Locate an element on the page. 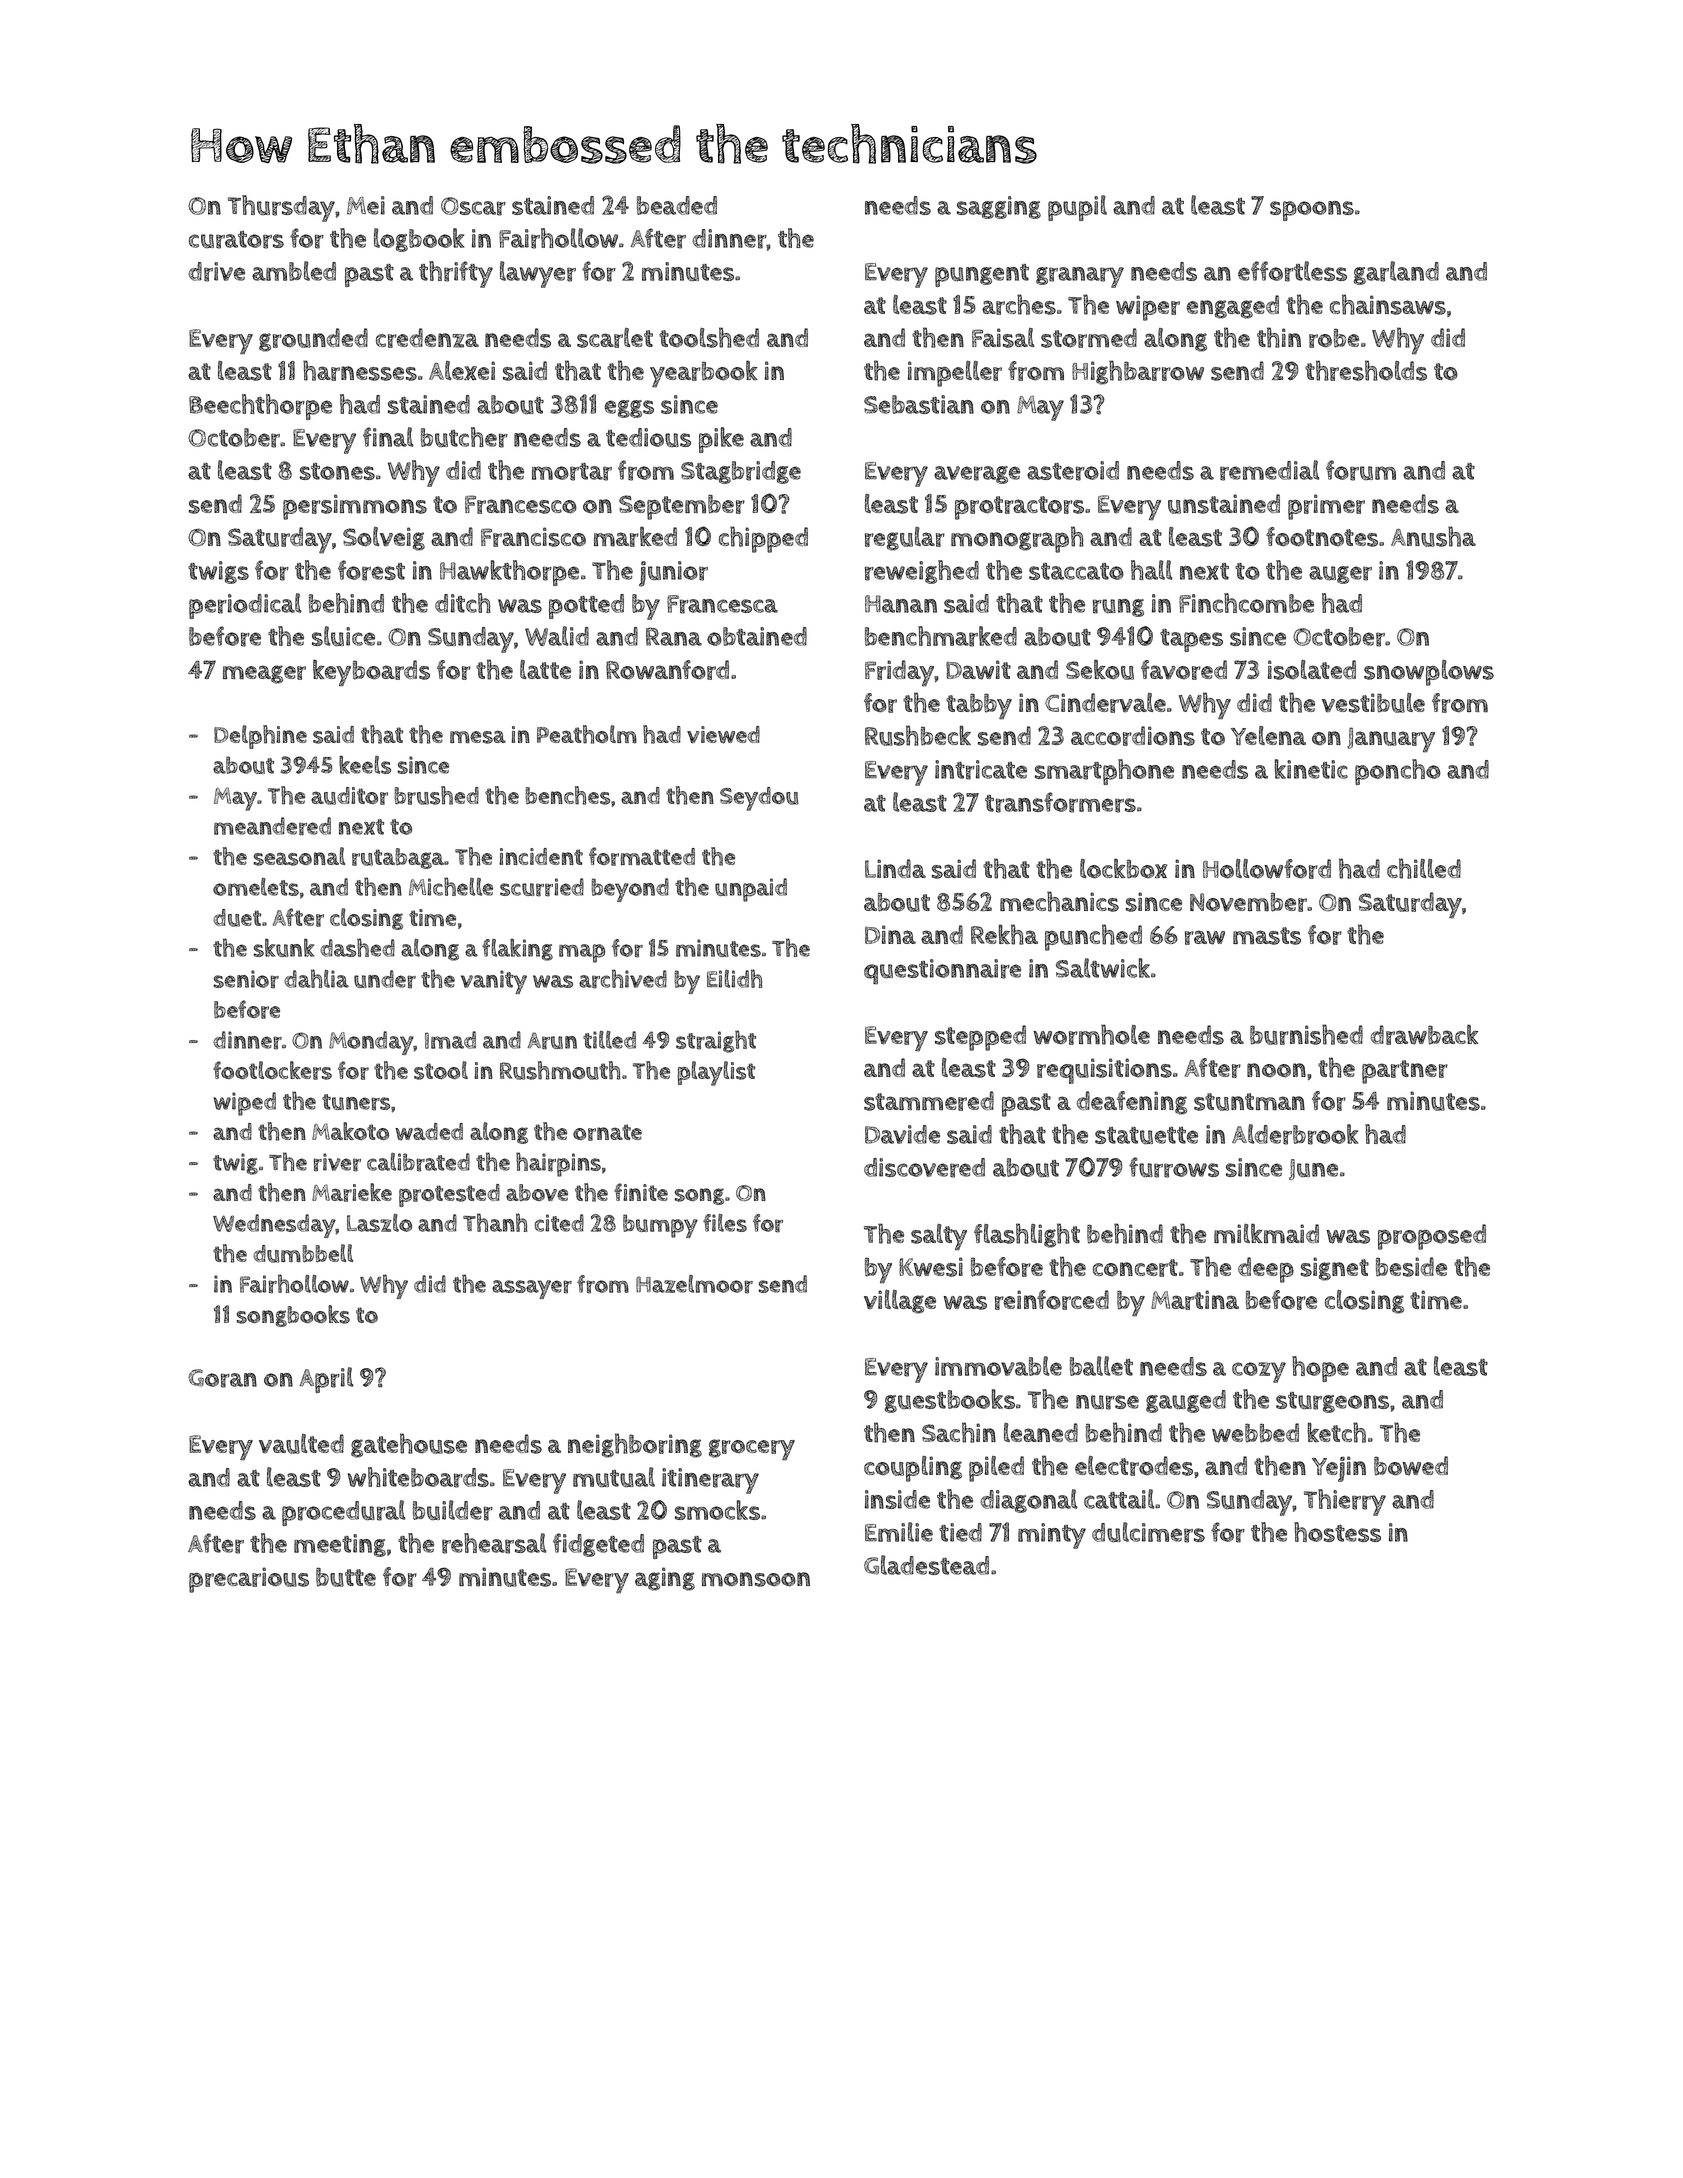  Alexei is located at coordinates (462, 370).
